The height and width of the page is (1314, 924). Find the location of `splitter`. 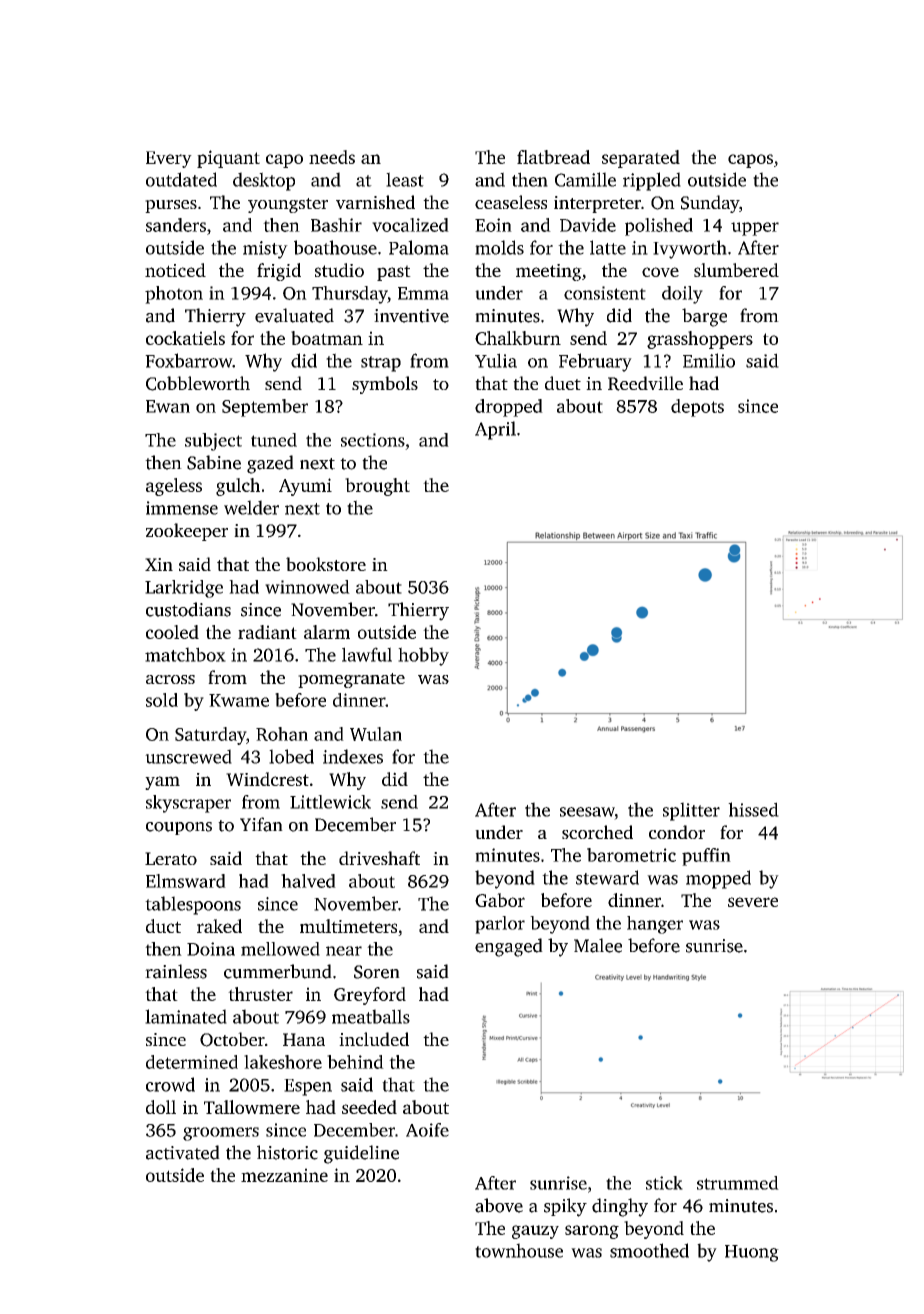

splitter is located at coordinates (691, 811).
